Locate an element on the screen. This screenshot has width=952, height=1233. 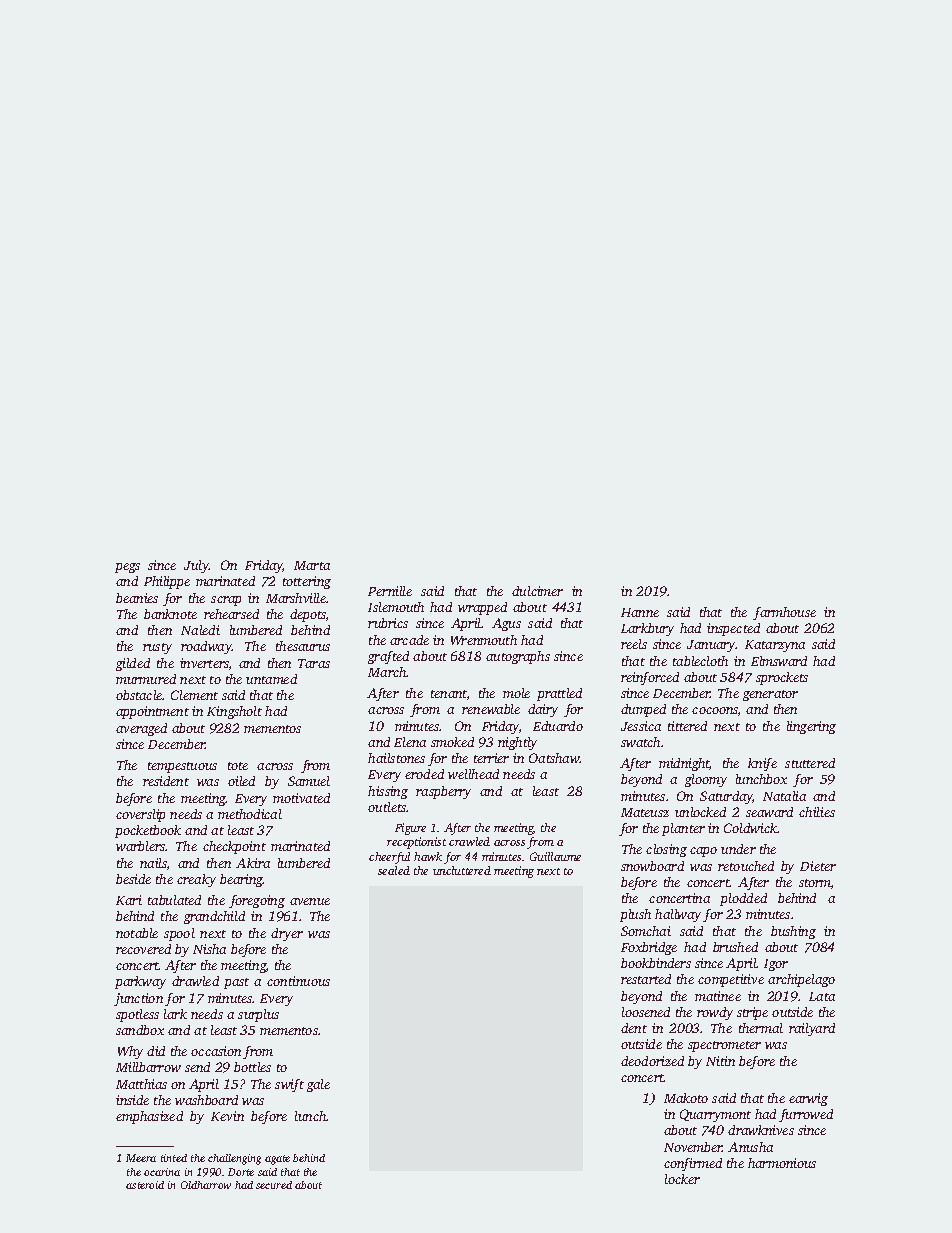
continuous is located at coordinates (298, 981).
